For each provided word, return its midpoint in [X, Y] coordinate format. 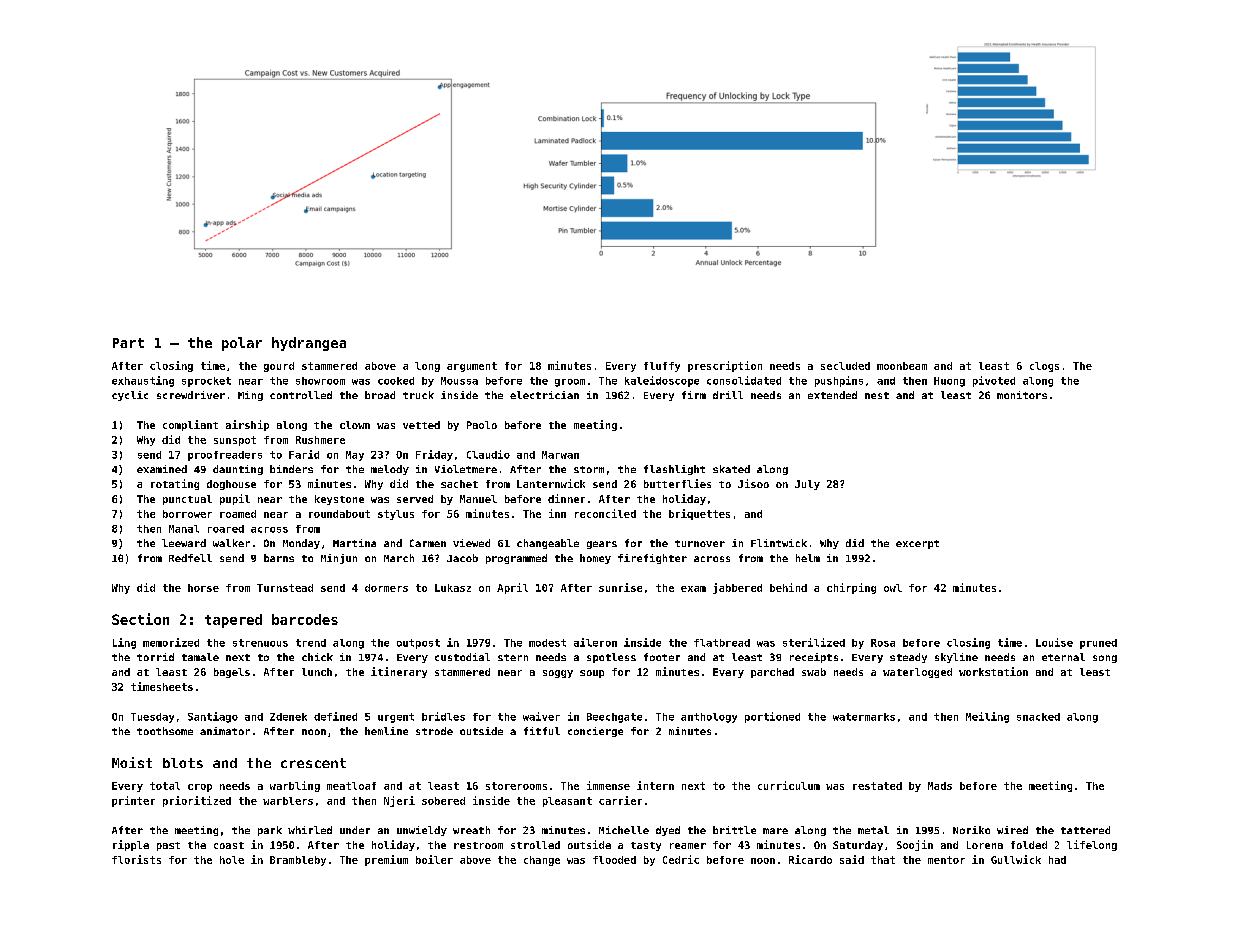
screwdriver [191, 395]
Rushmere [320, 440]
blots [183, 763]
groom [570, 383]
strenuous [260, 643]
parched [772, 673]
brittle [734, 830]
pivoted [994, 381]
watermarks [864, 717]
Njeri [399, 801]
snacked [1038, 717]
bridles [443, 716]
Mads [940, 786]
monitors [1022, 395]
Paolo [482, 425]
